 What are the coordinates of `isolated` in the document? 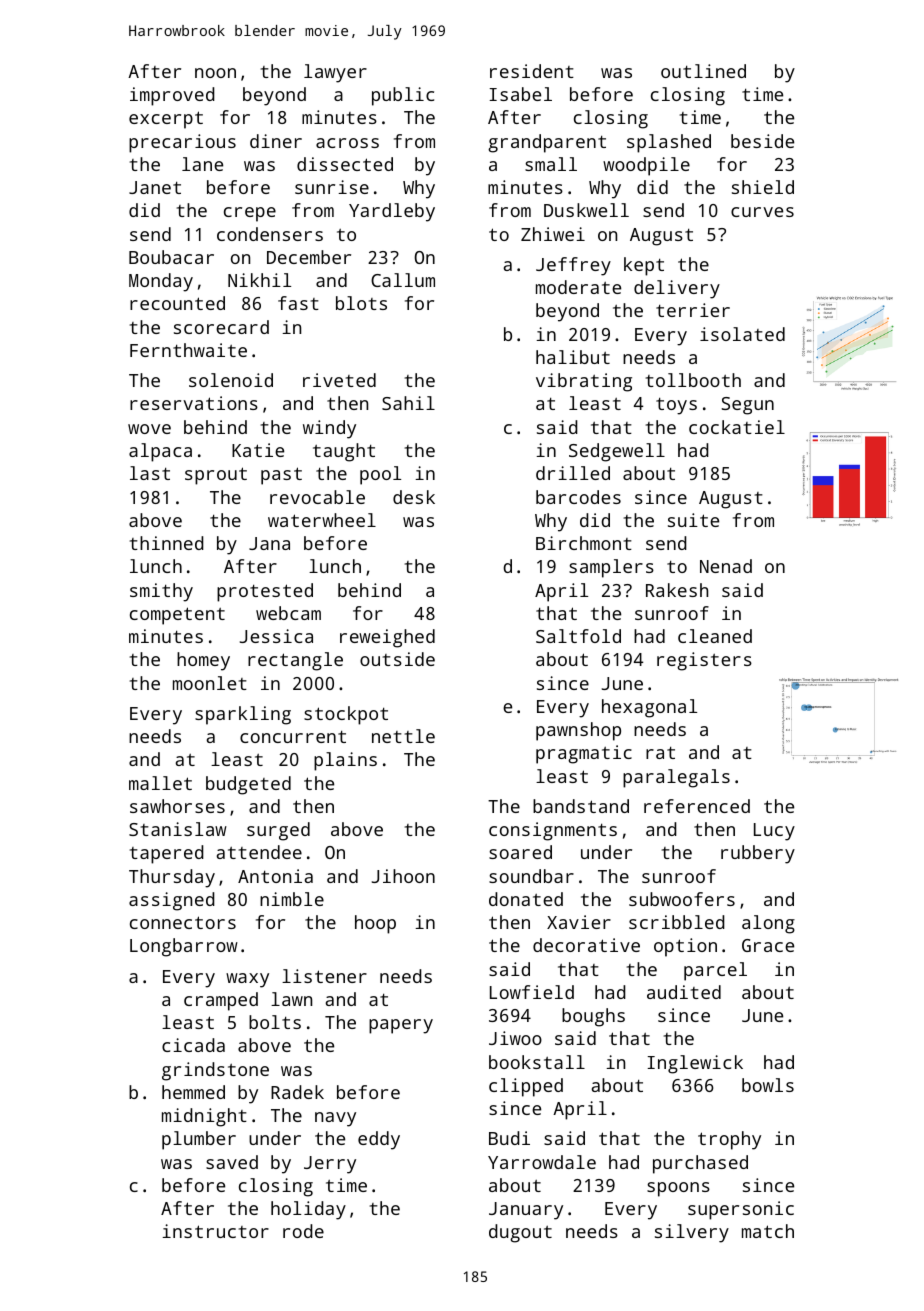 It's located at (742, 334).
